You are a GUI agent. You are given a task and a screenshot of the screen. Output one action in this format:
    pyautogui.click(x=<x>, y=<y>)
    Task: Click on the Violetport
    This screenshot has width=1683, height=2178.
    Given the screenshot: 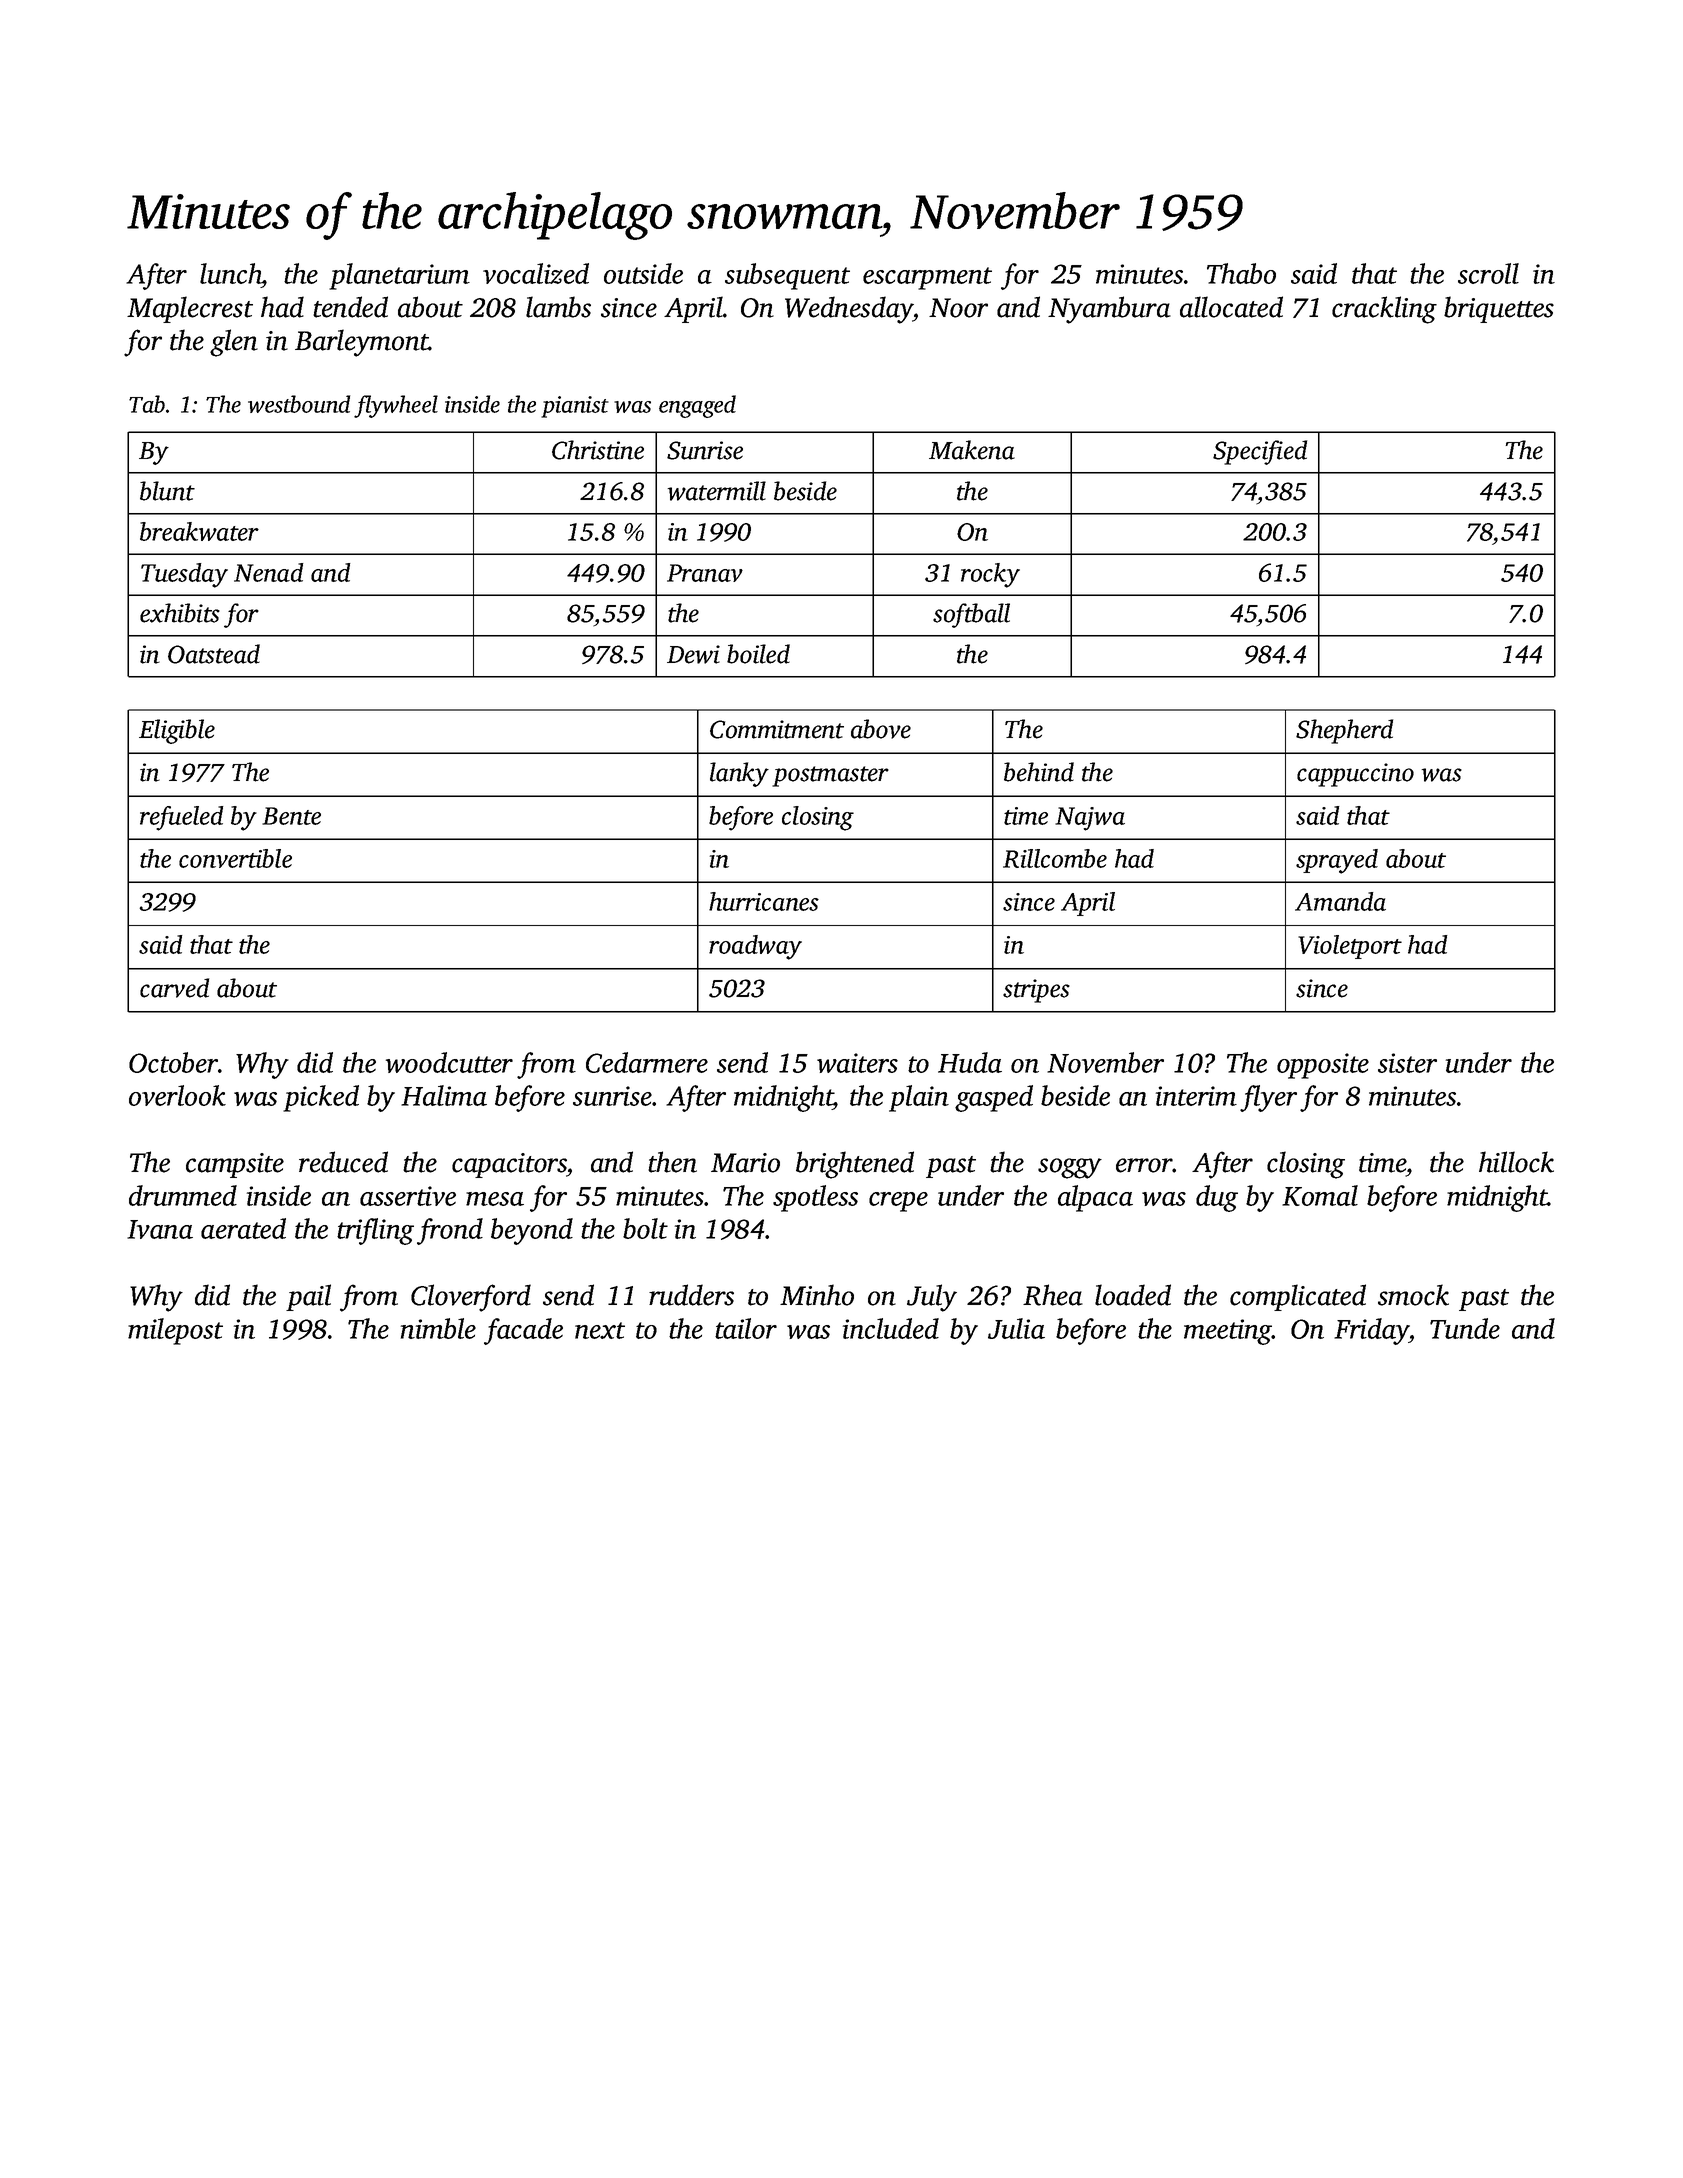 What is the action you would take?
    pyautogui.click(x=1350, y=947)
